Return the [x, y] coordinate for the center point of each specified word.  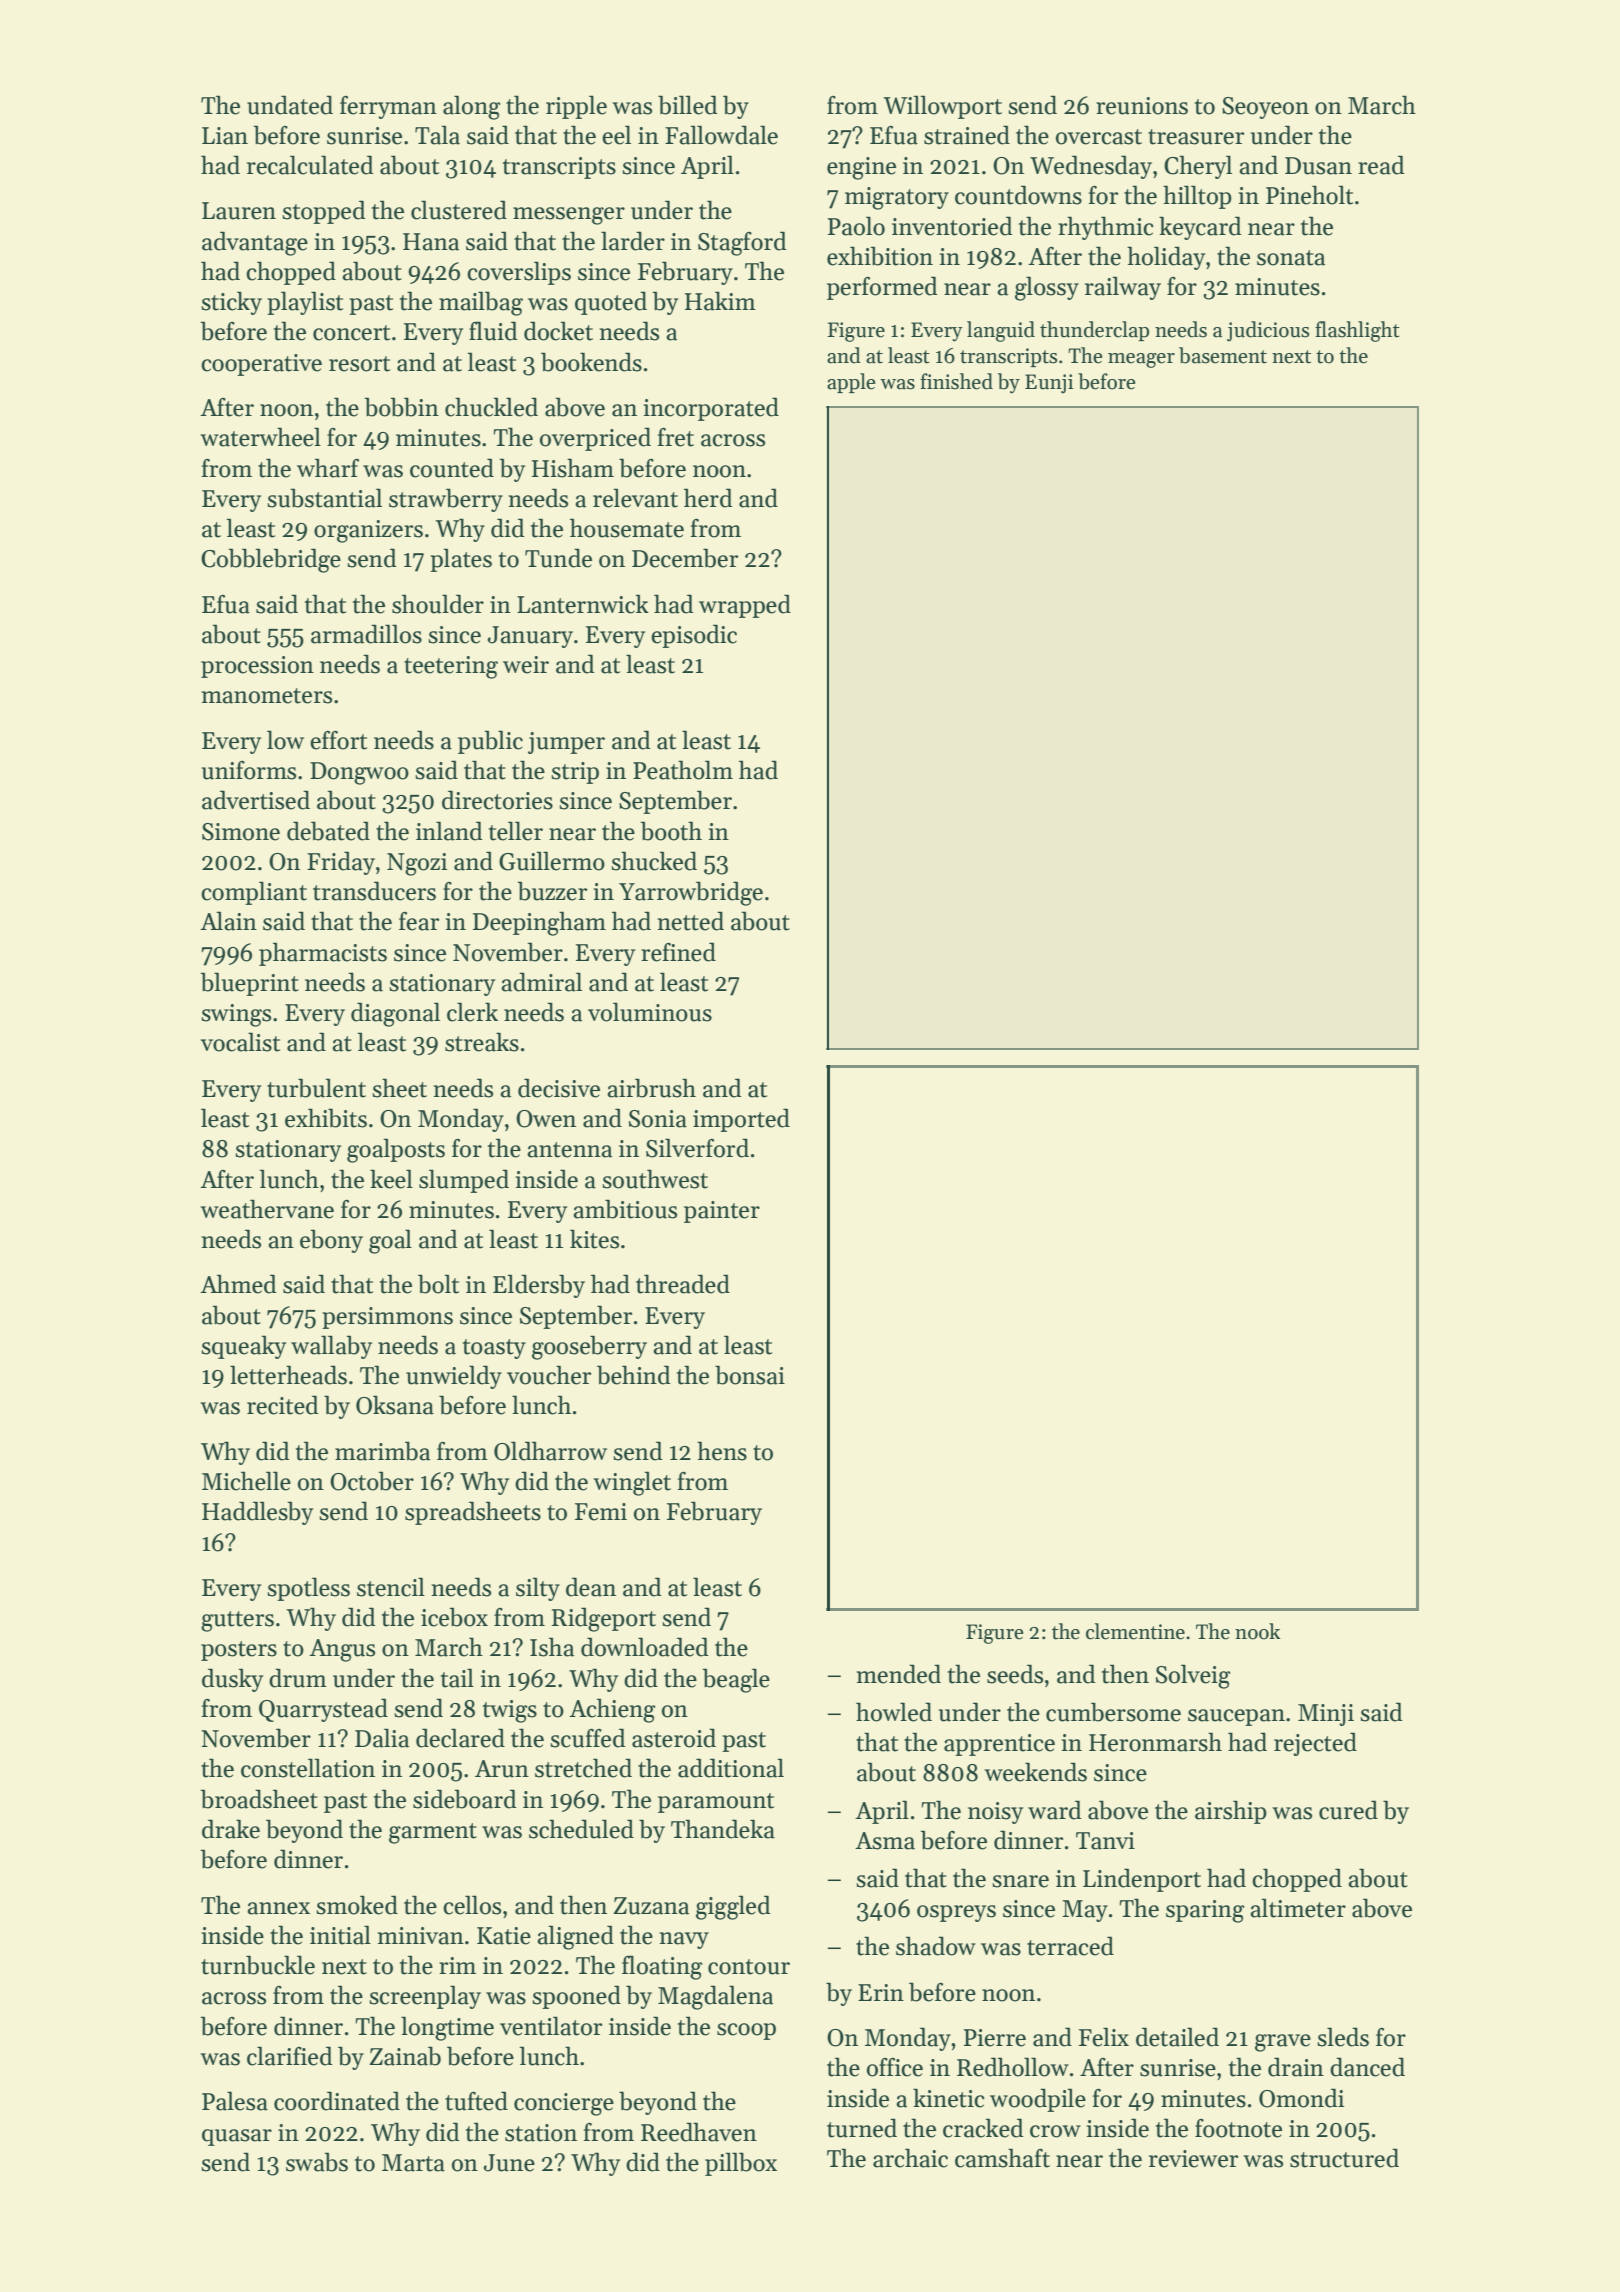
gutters [237, 1621]
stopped [324, 212]
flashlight [1357, 331]
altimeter [1298, 1908]
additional [731, 1768]
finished [956, 381]
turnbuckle [258, 1965]
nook [1257, 1631]
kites [594, 1239]
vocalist [240, 1042]
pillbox [741, 2164]
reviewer [1193, 2159]
